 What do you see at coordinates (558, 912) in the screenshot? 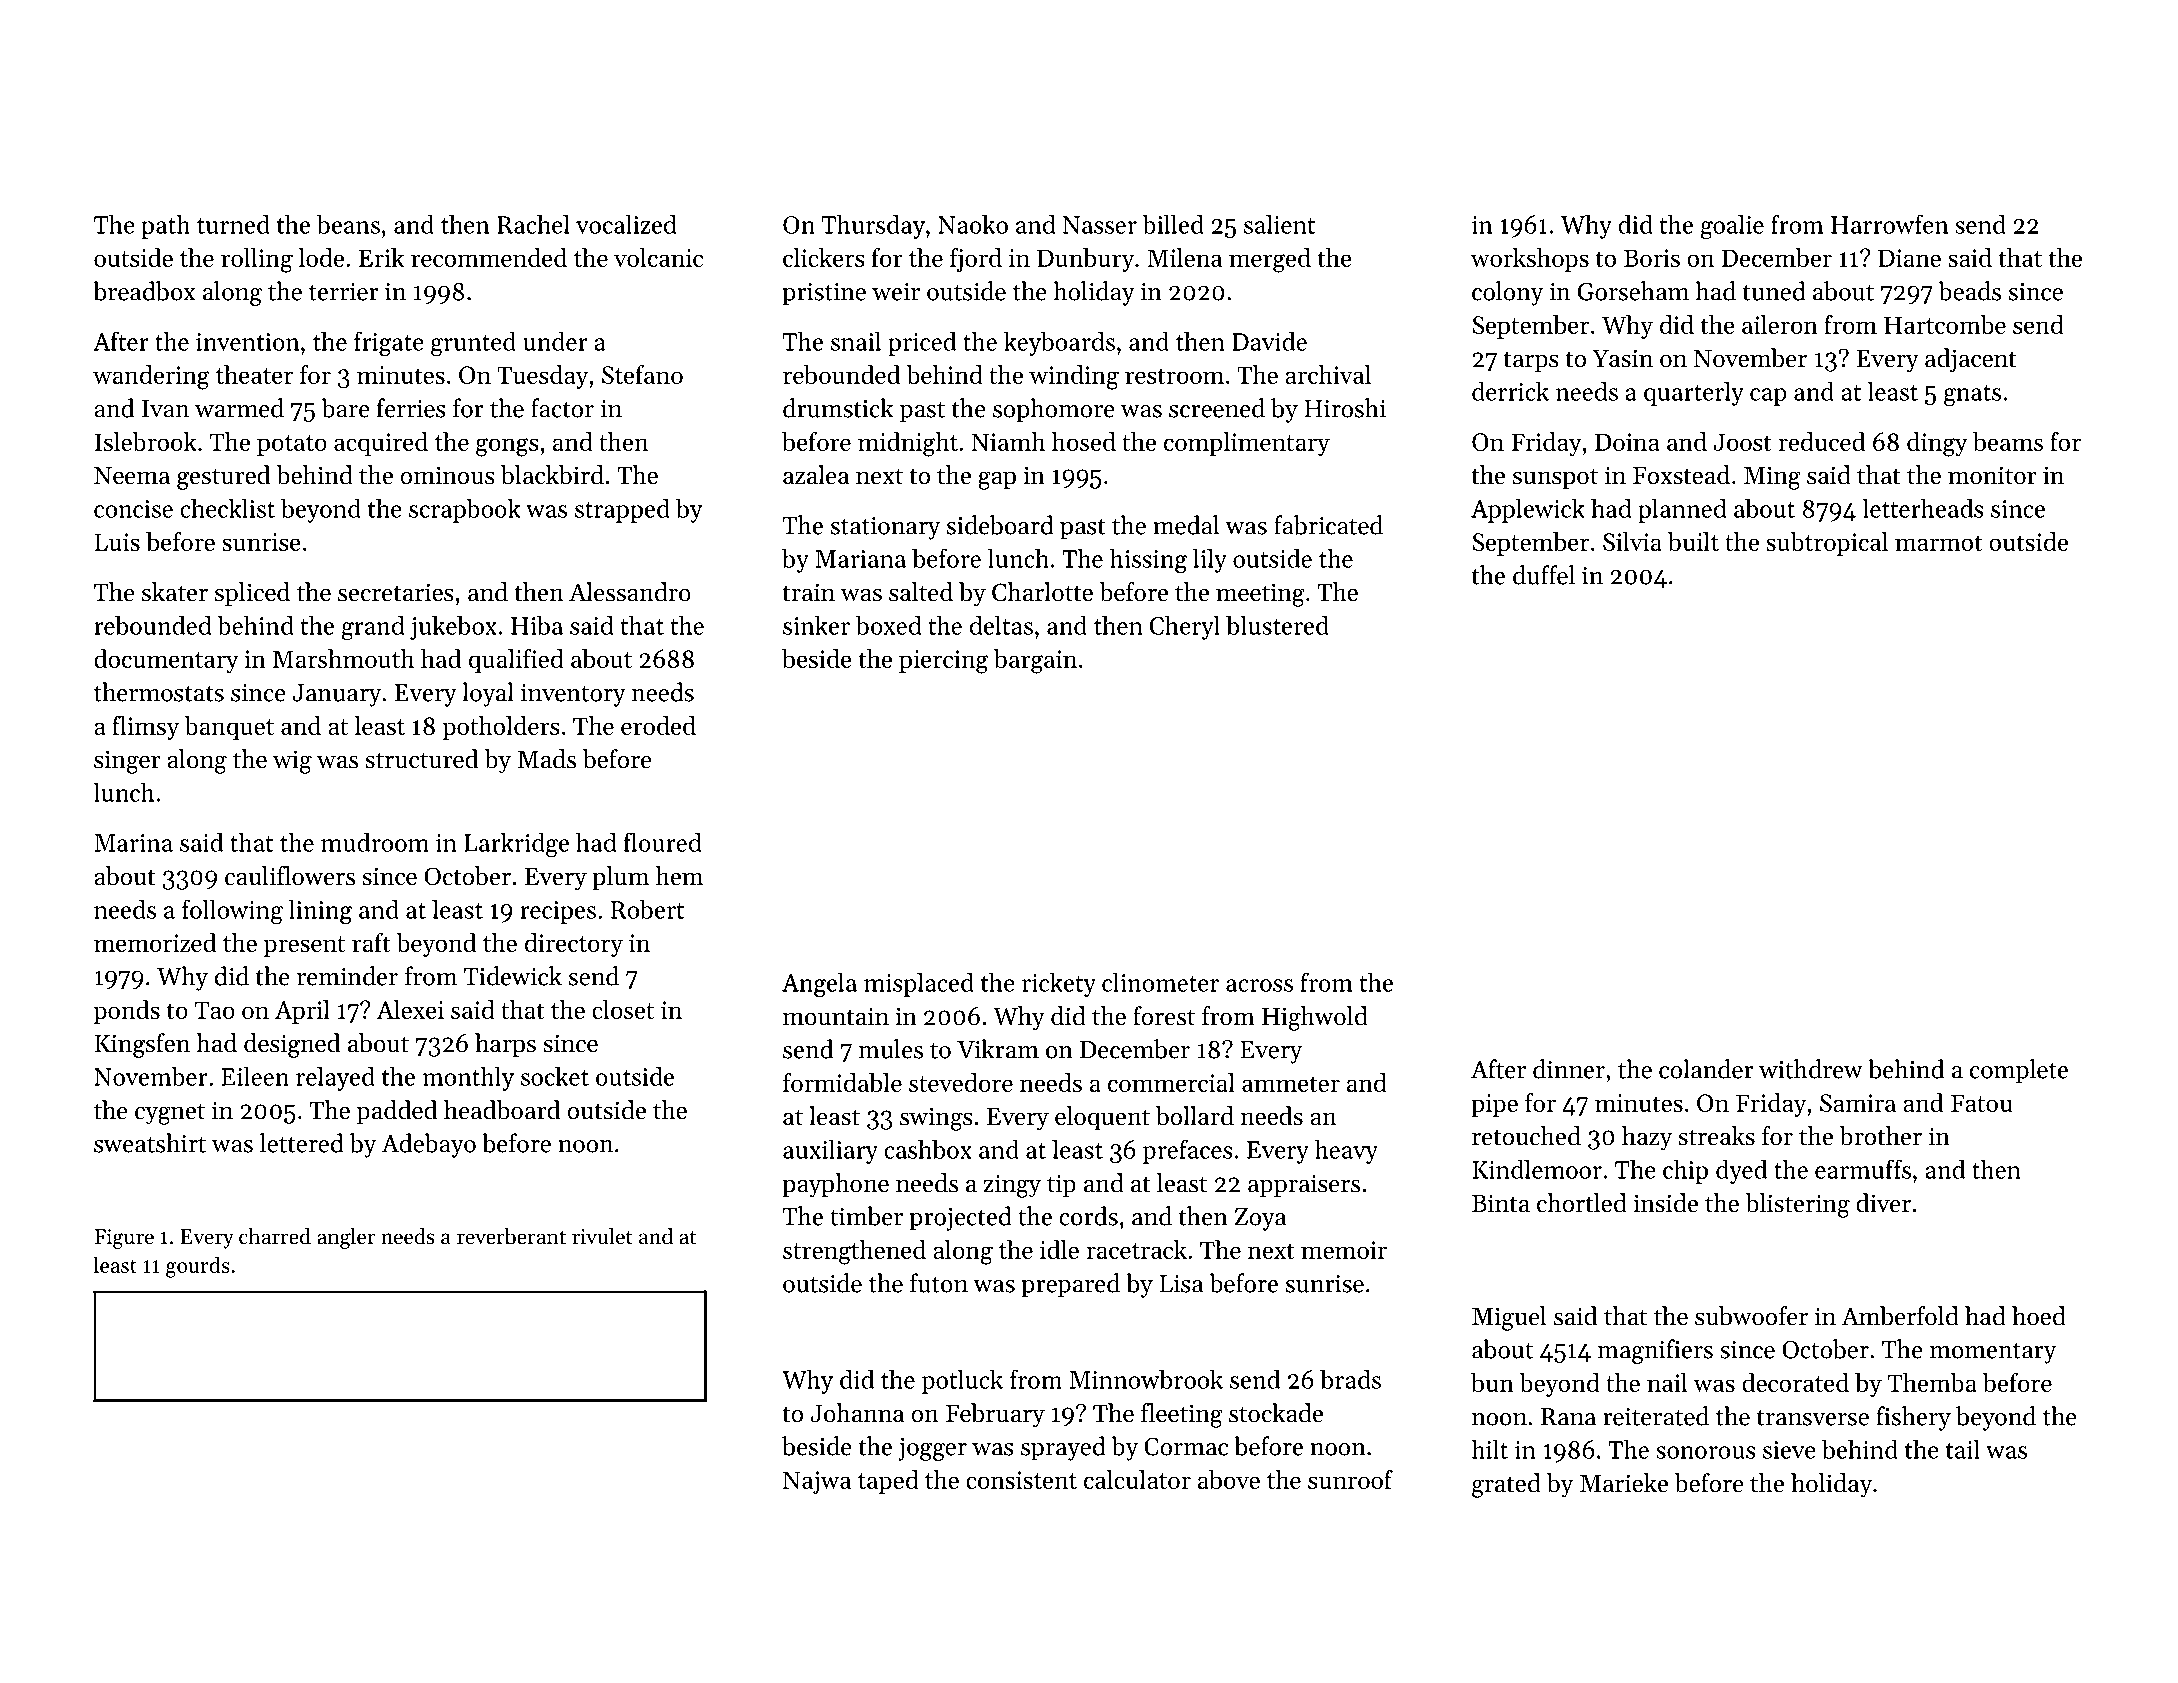
I see `recipes` at bounding box center [558, 912].
